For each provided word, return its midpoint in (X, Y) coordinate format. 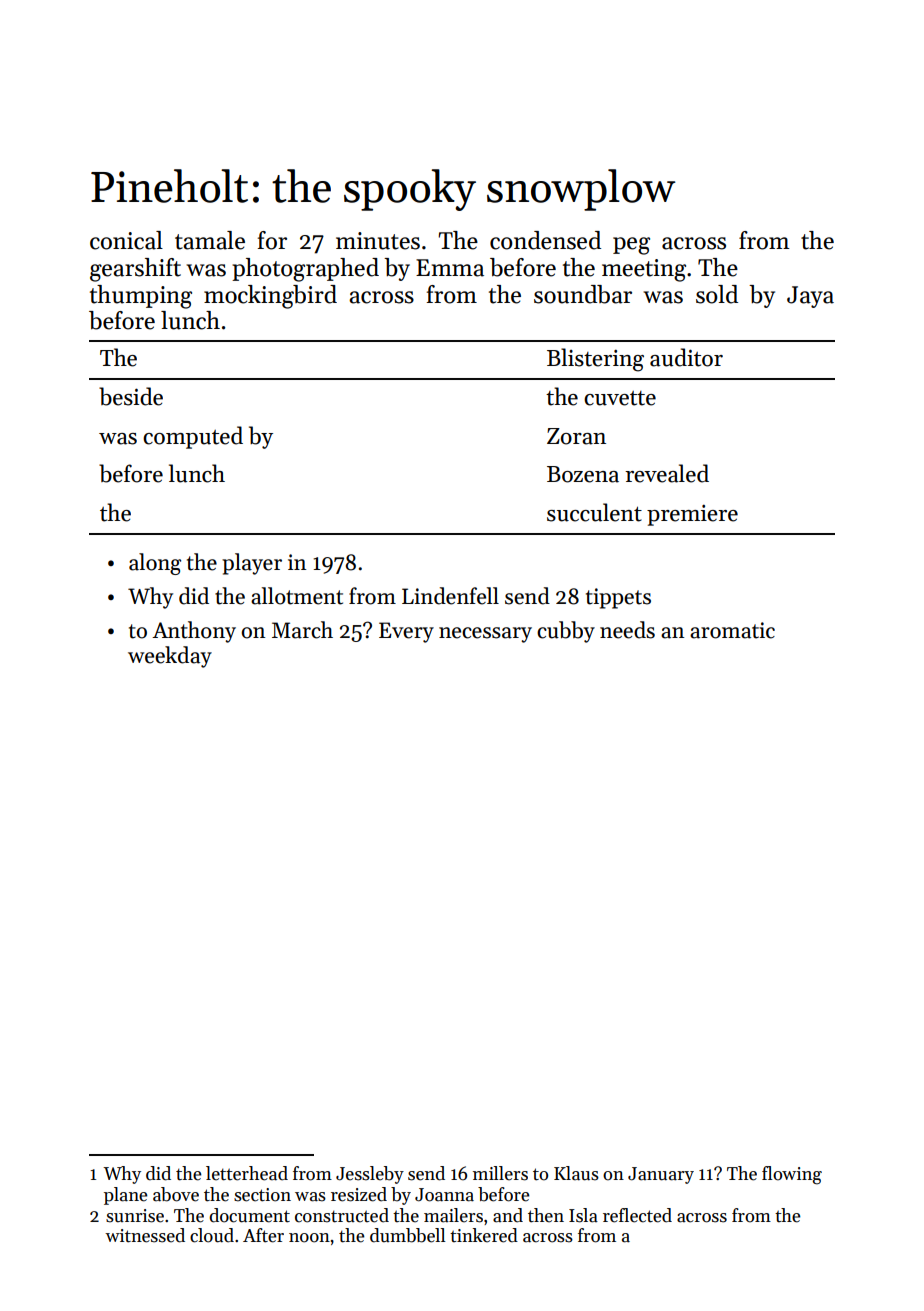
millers (500, 1173)
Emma (450, 268)
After (263, 1235)
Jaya (810, 297)
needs (627, 630)
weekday (170, 657)
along (155, 564)
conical (126, 240)
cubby (566, 632)
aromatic (732, 630)
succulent (594, 512)
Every (406, 632)
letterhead (247, 1173)
